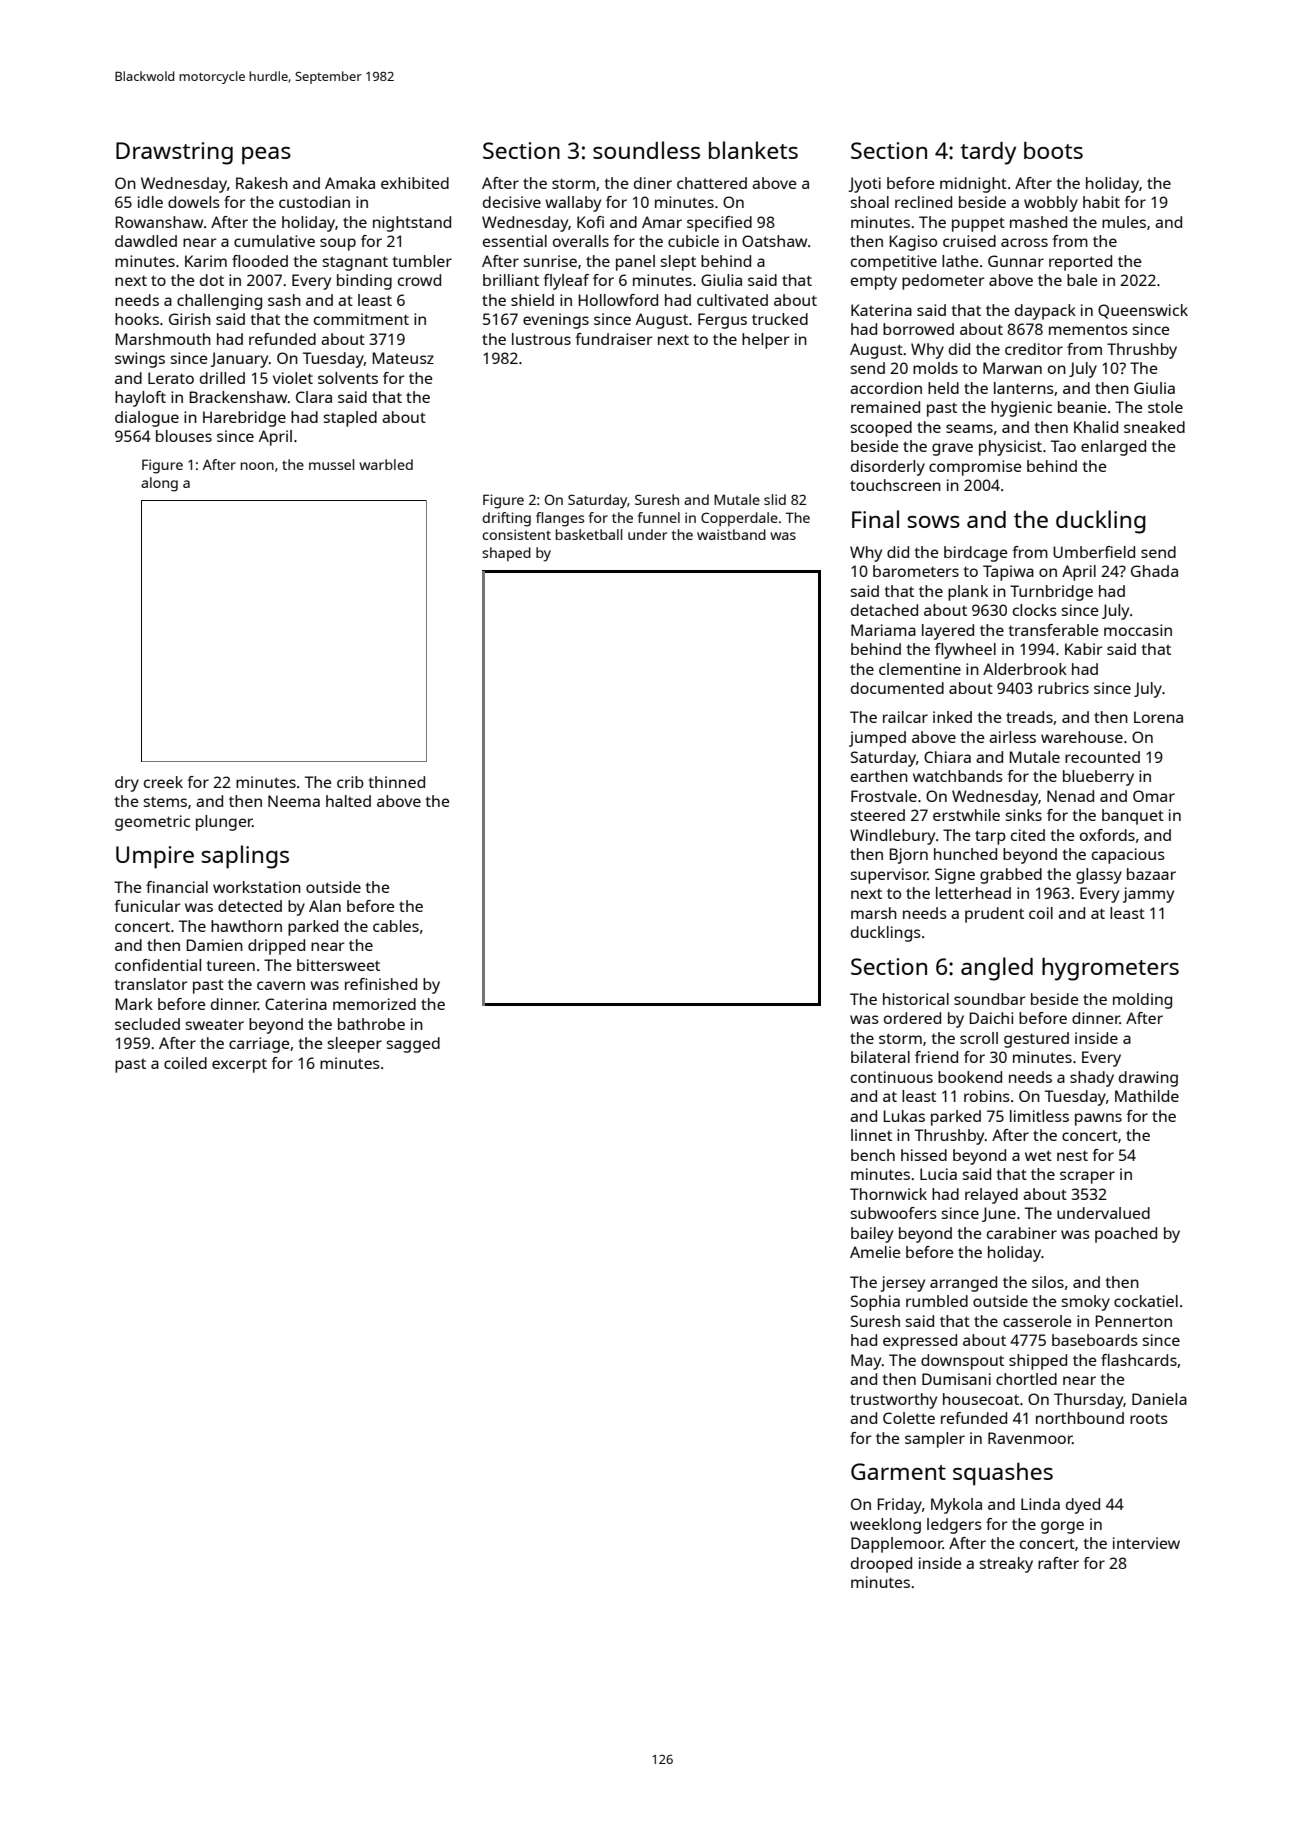  What do you see at coordinates (386, 464) in the screenshot?
I see `warbled` at bounding box center [386, 464].
